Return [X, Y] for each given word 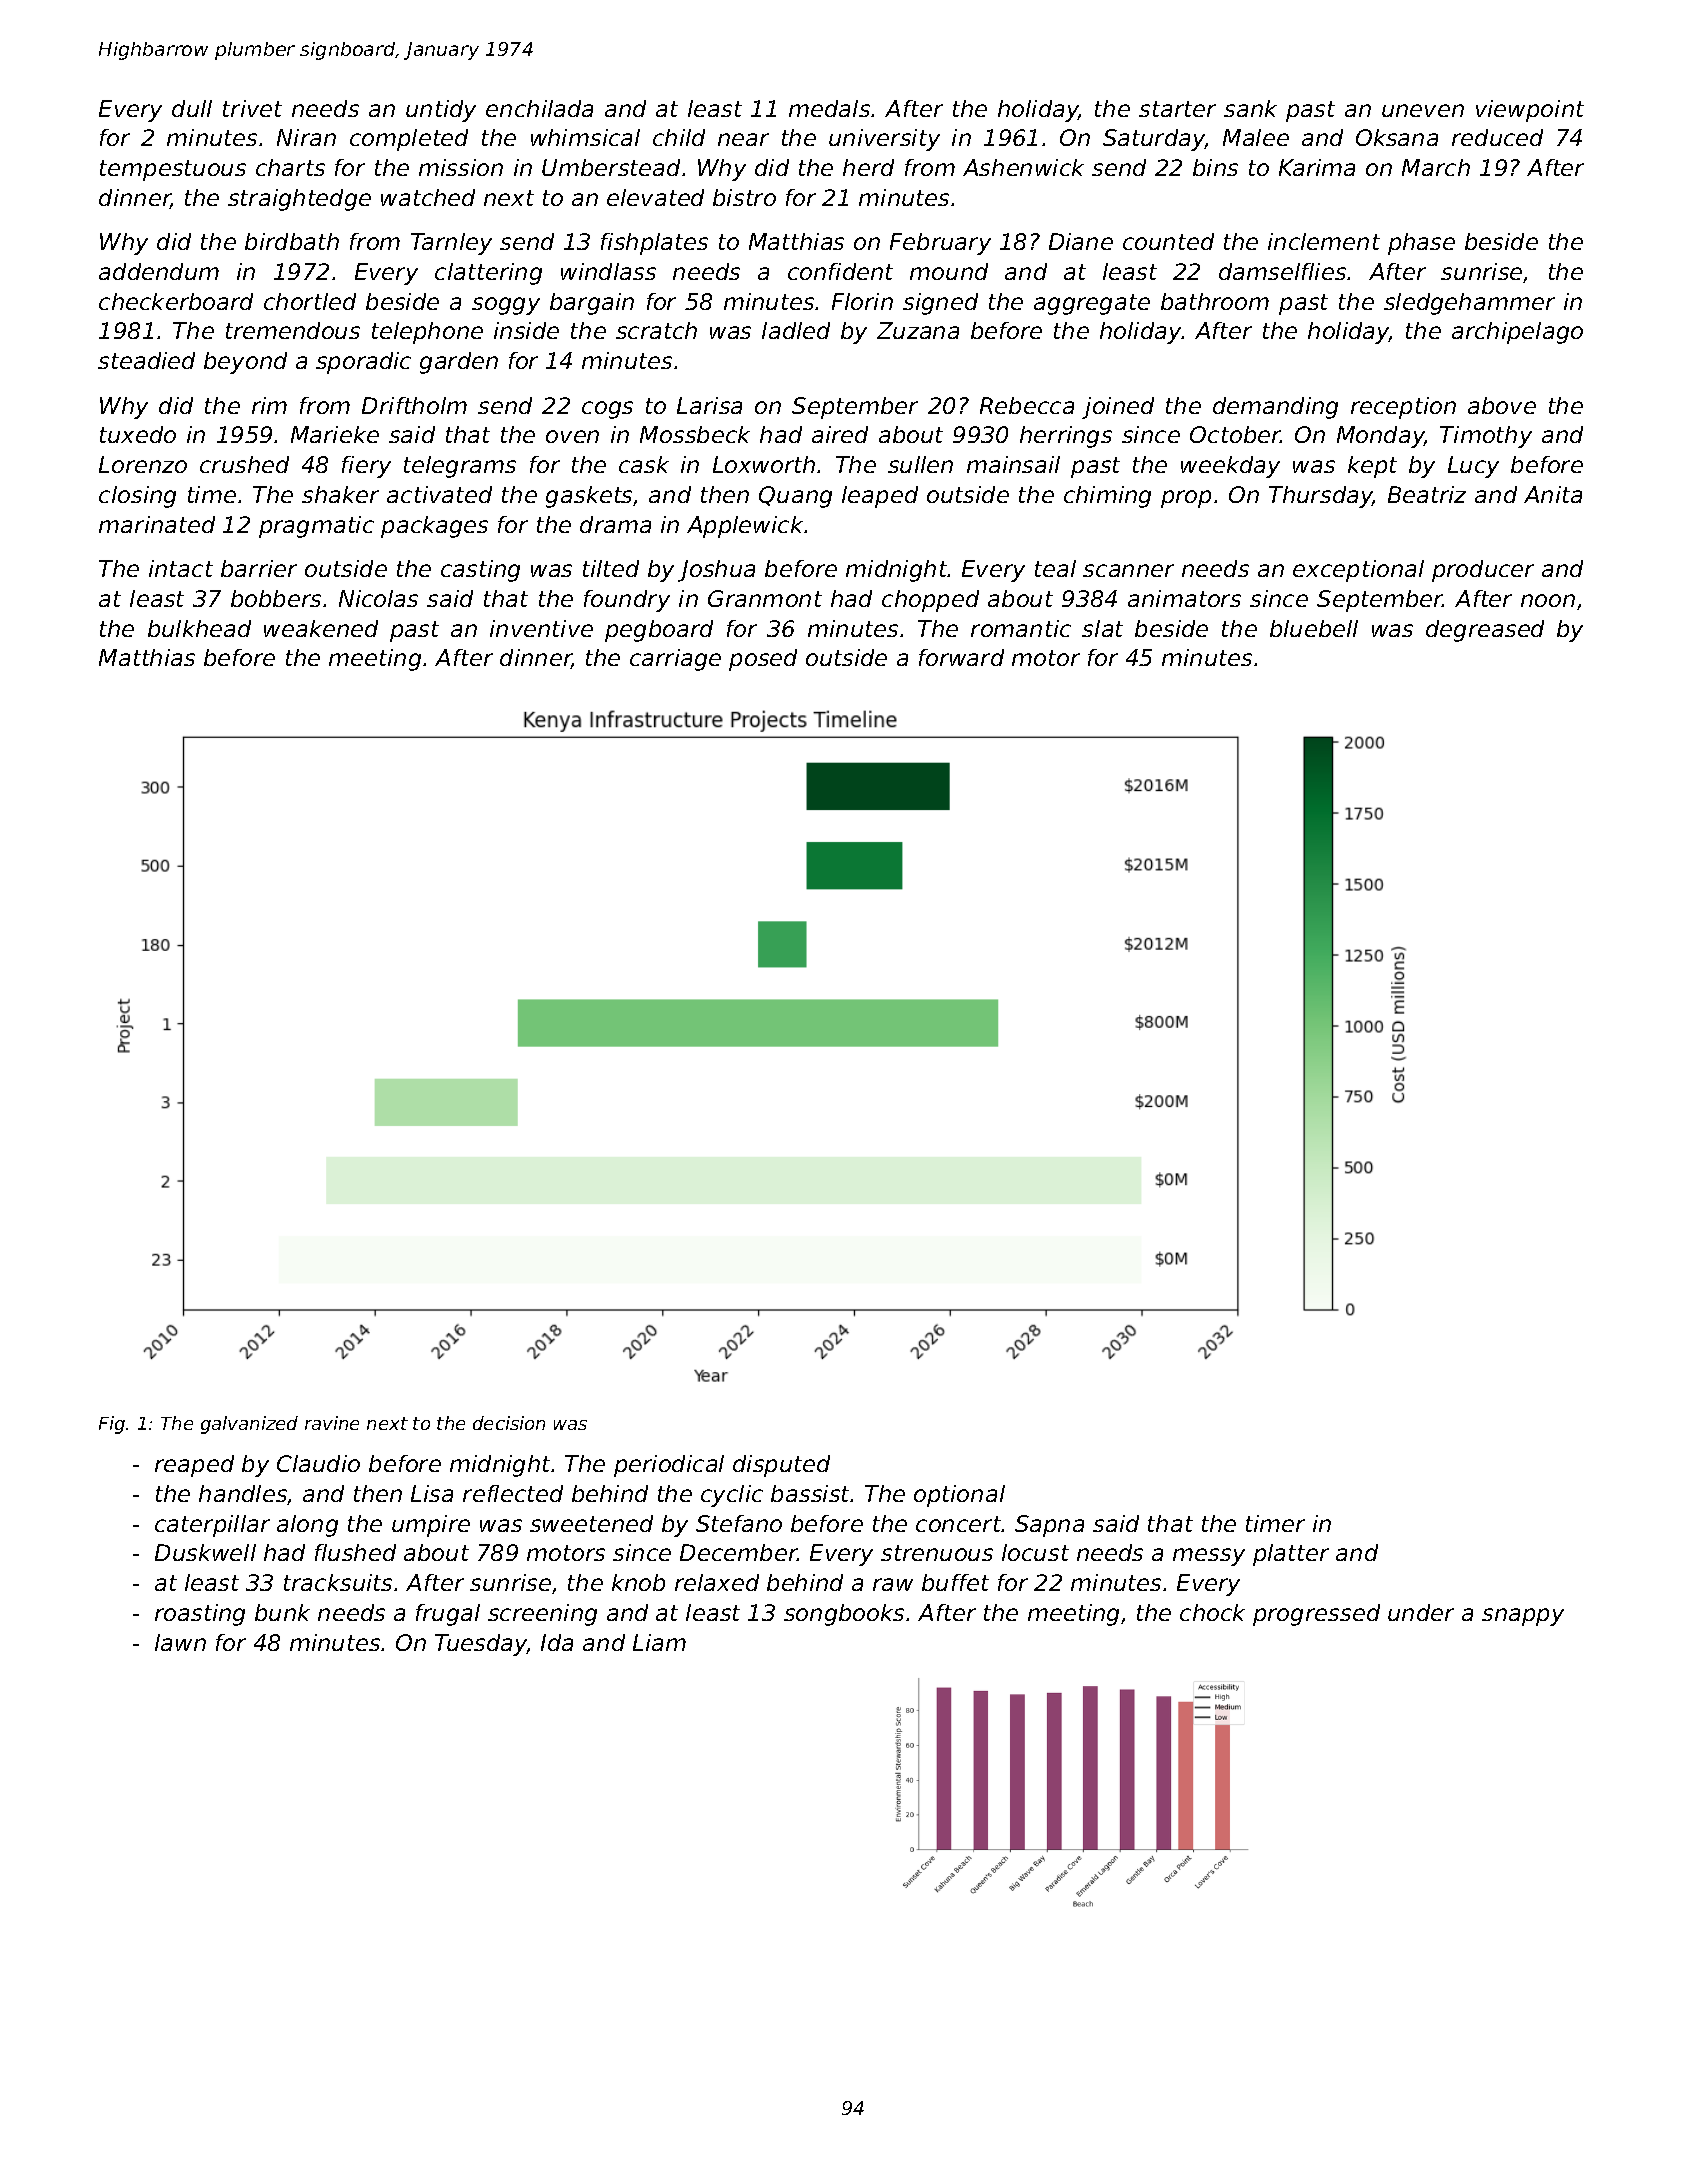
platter [1291, 1555]
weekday [1230, 467]
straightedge [299, 200]
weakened [321, 628]
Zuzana [918, 330]
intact [181, 568]
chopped [930, 601]
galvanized [249, 1425]
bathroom [1215, 301]
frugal [448, 1615]
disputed [781, 1466]
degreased [1485, 631]
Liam [659, 1642]
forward [961, 657]
